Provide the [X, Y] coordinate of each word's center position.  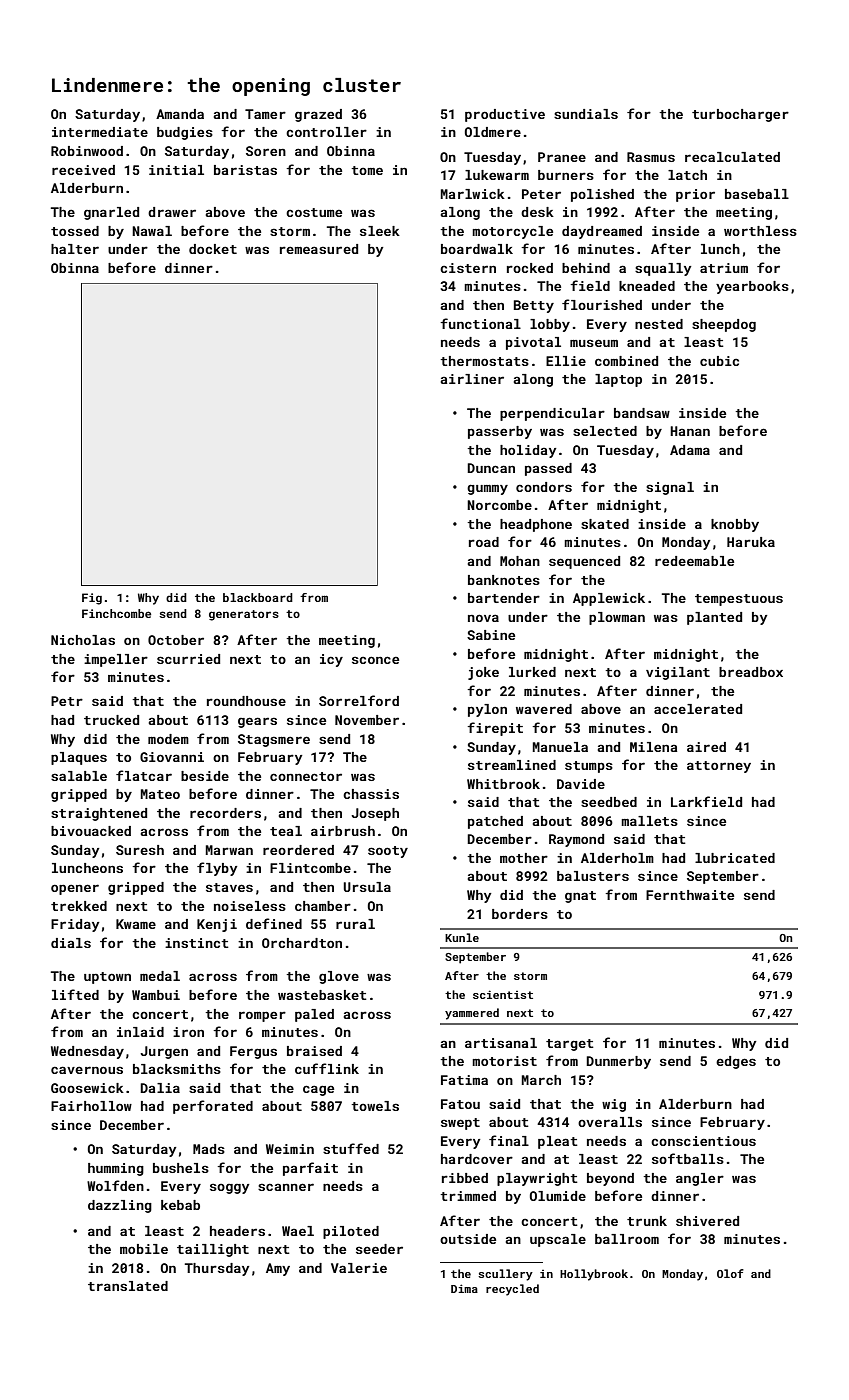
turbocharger [740, 115]
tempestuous [739, 600]
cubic [719, 361]
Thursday [217, 1269]
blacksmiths [177, 1069]
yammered [472, 1014]
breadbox [751, 672]
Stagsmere [274, 740]
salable [79, 776]
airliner [472, 379]
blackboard [258, 597]
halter [75, 249]
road [484, 542]
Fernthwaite [690, 895]
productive [505, 115]
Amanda [180, 114]
